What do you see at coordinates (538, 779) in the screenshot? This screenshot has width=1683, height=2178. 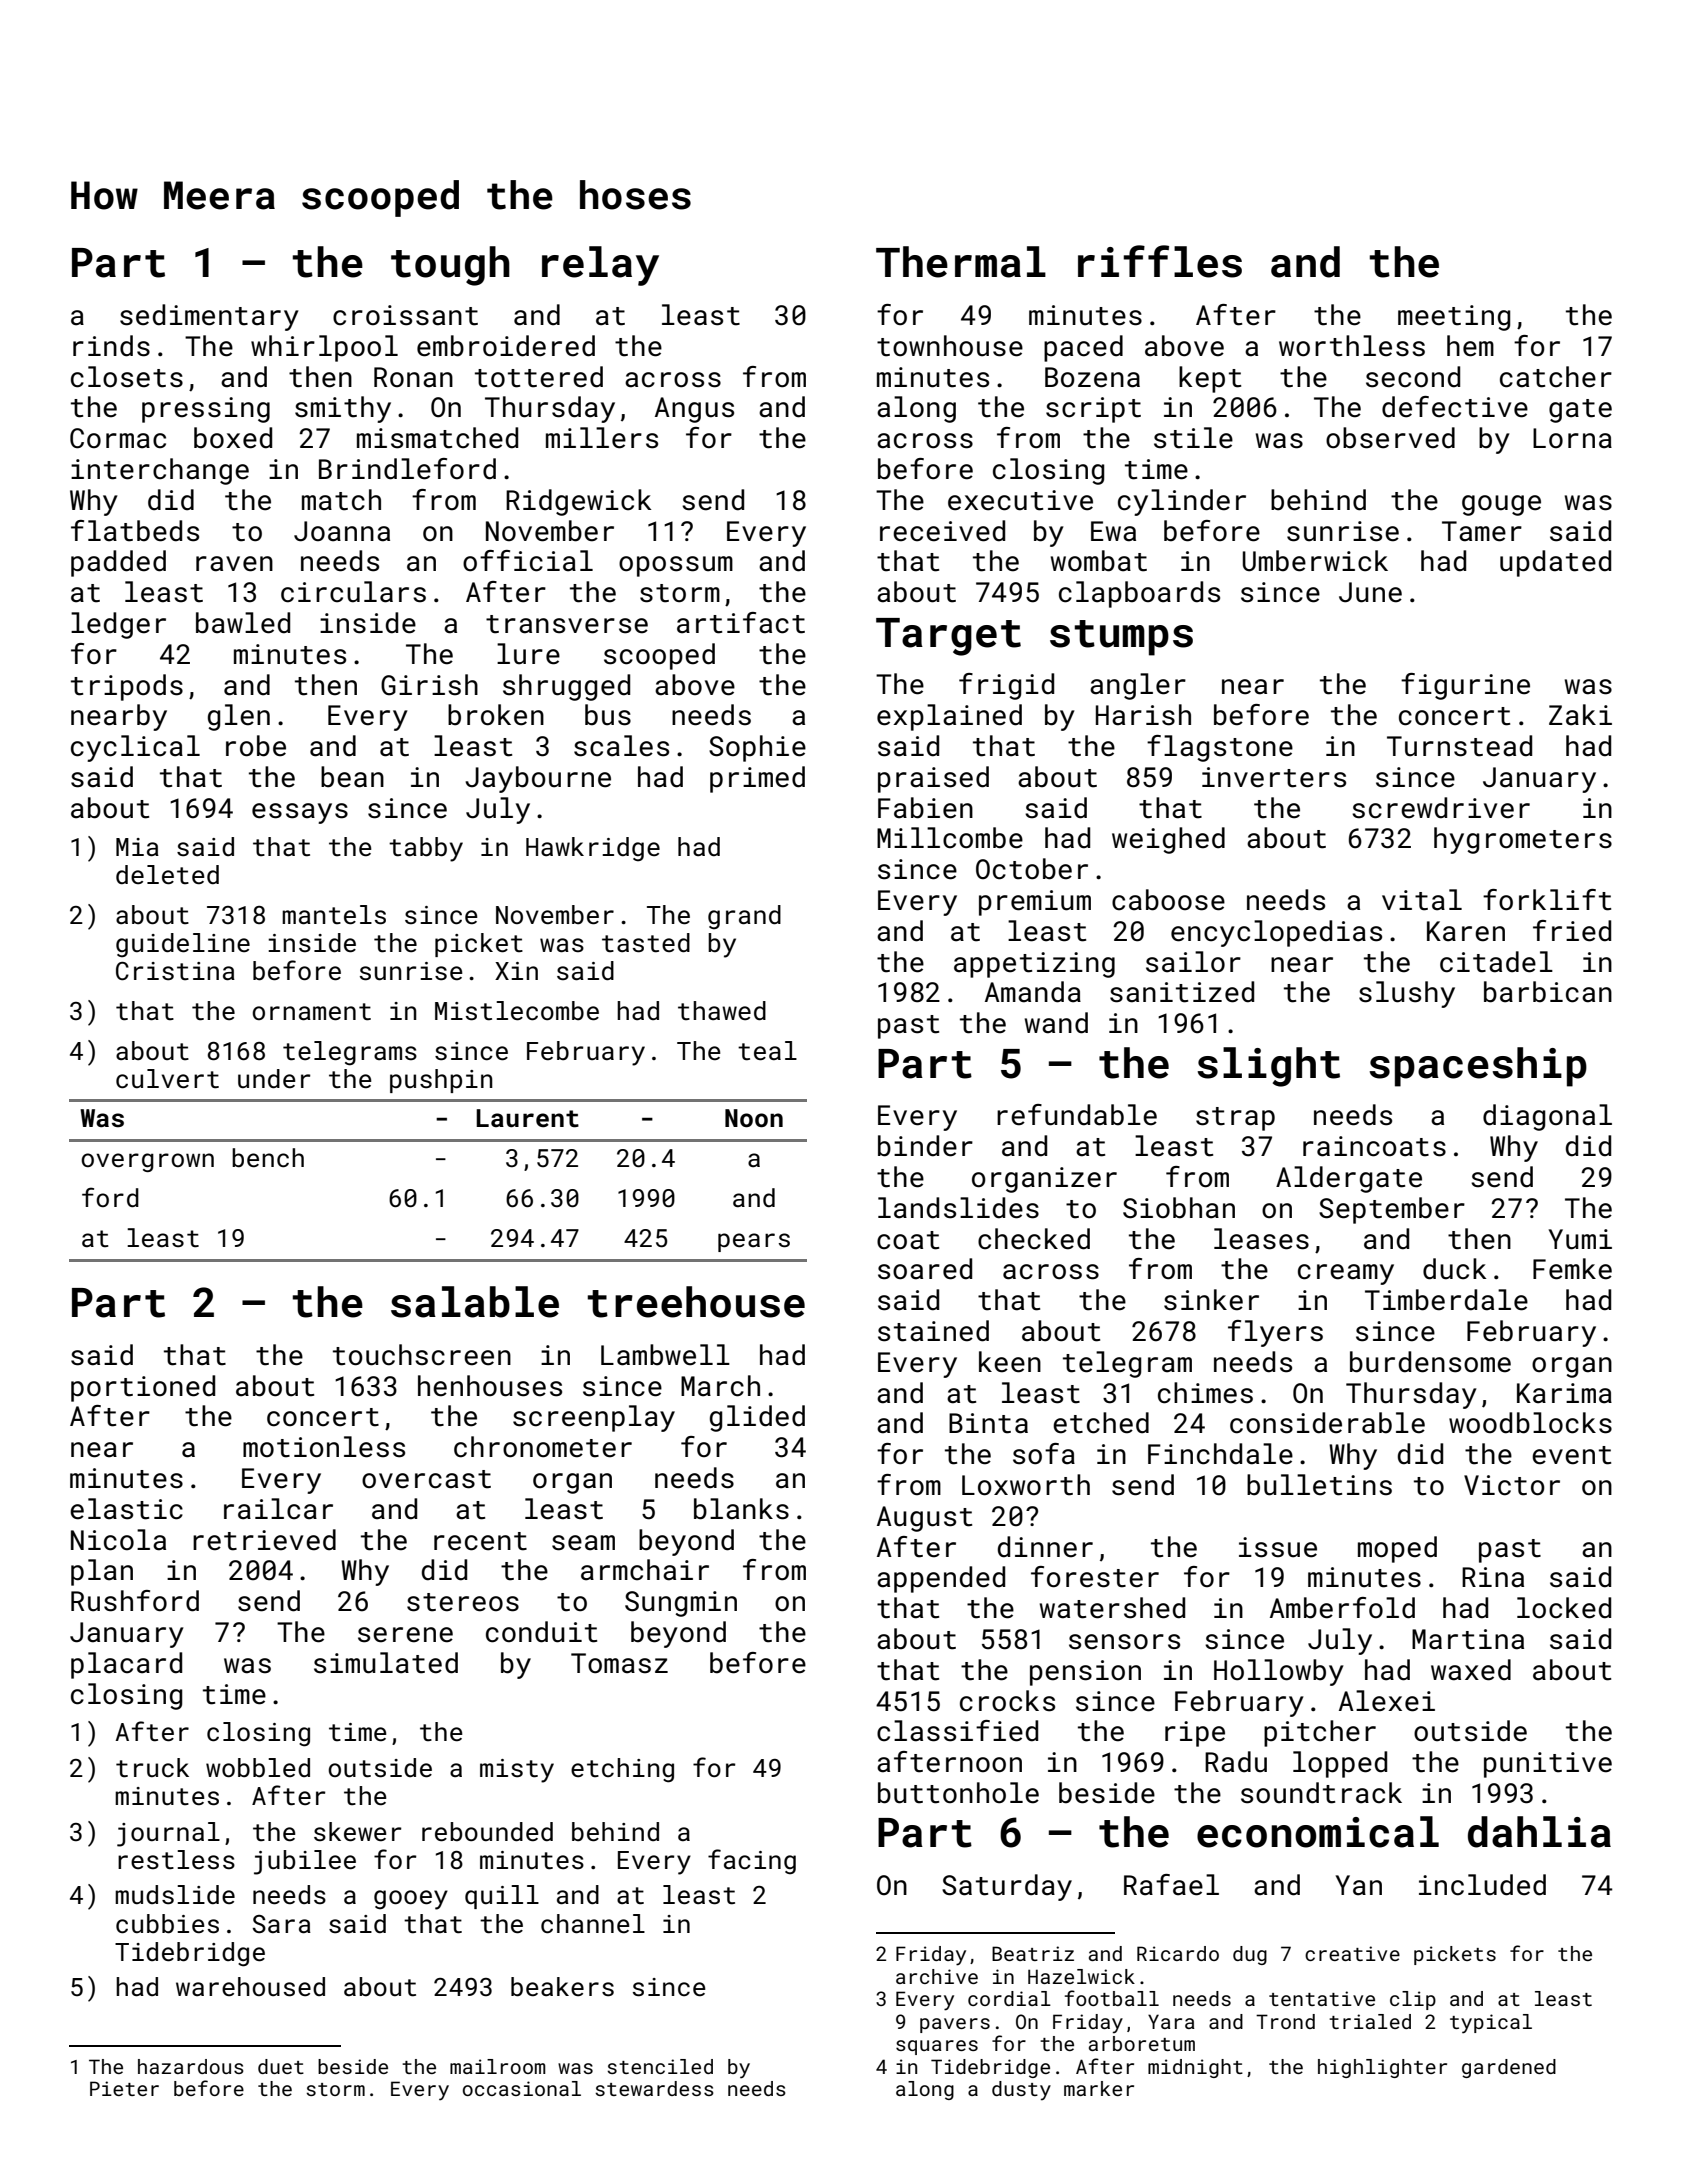 I see `Jaybourne` at bounding box center [538, 779].
